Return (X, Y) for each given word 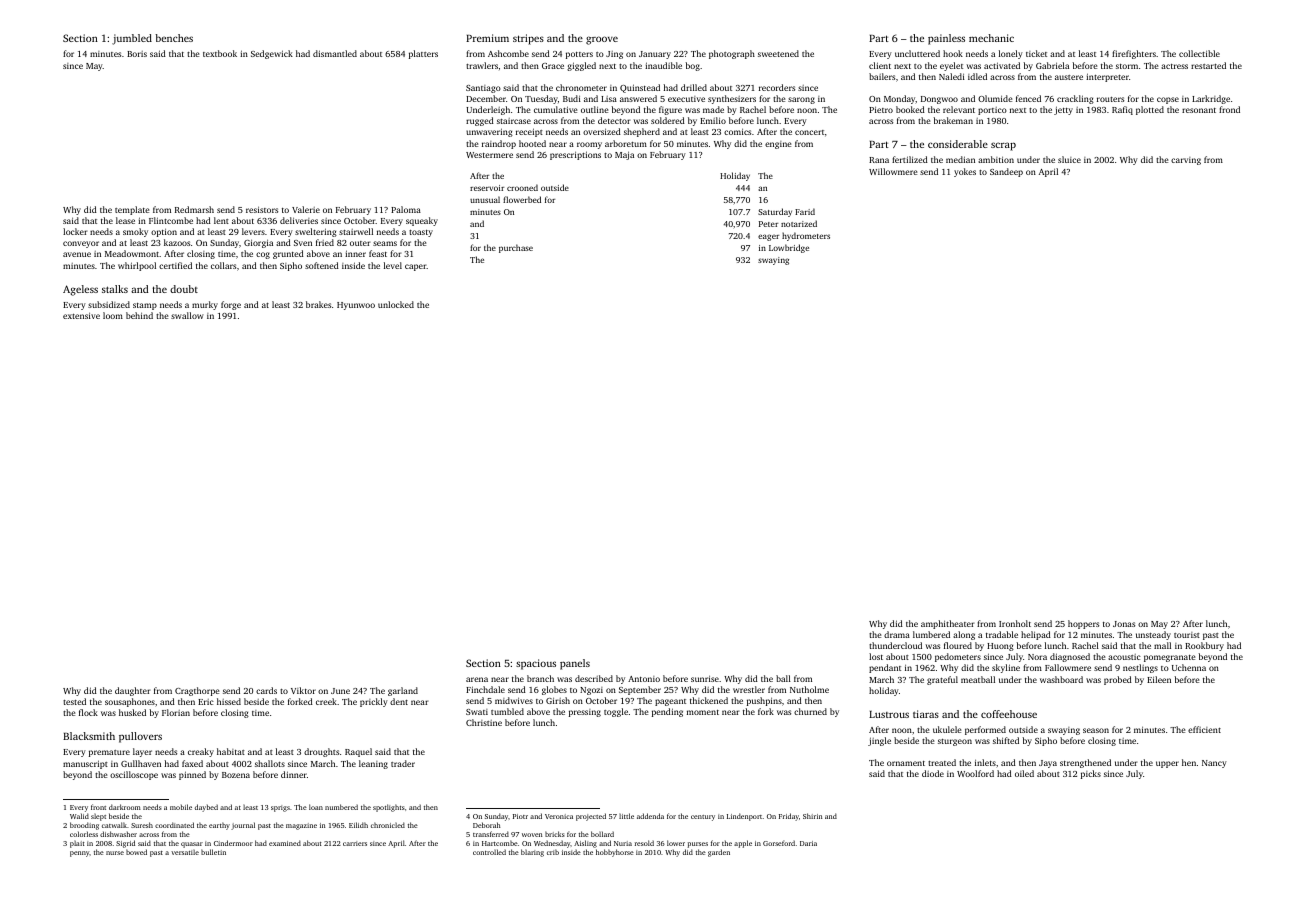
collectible (1199, 53)
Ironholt (1015, 623)
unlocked (396, 304)
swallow (187, 315)
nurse (115, 853)
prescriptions (575, 155)
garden (719, 853)
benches (174, 38)
